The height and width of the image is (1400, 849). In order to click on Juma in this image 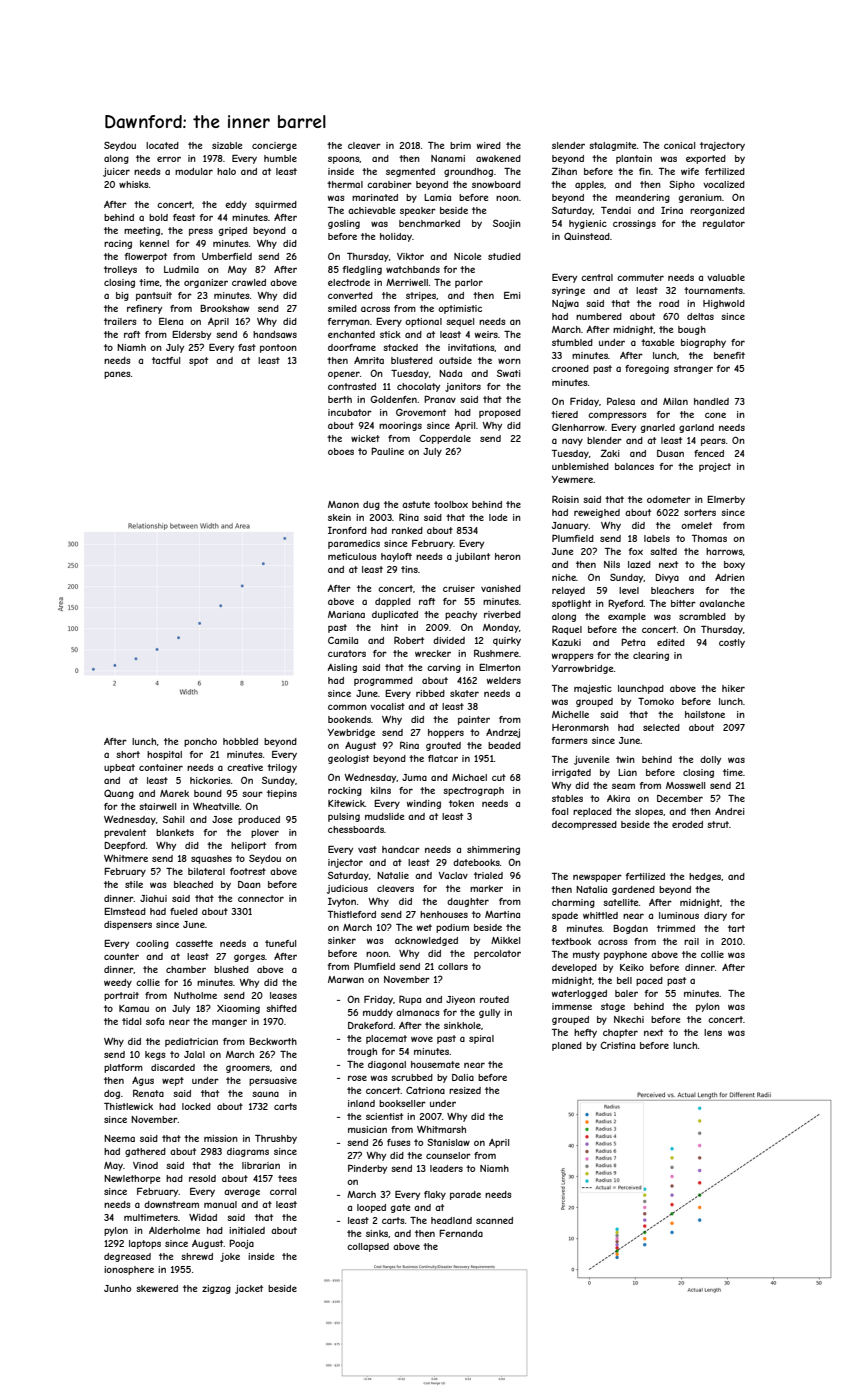, I will do `click(414, 777)`.
